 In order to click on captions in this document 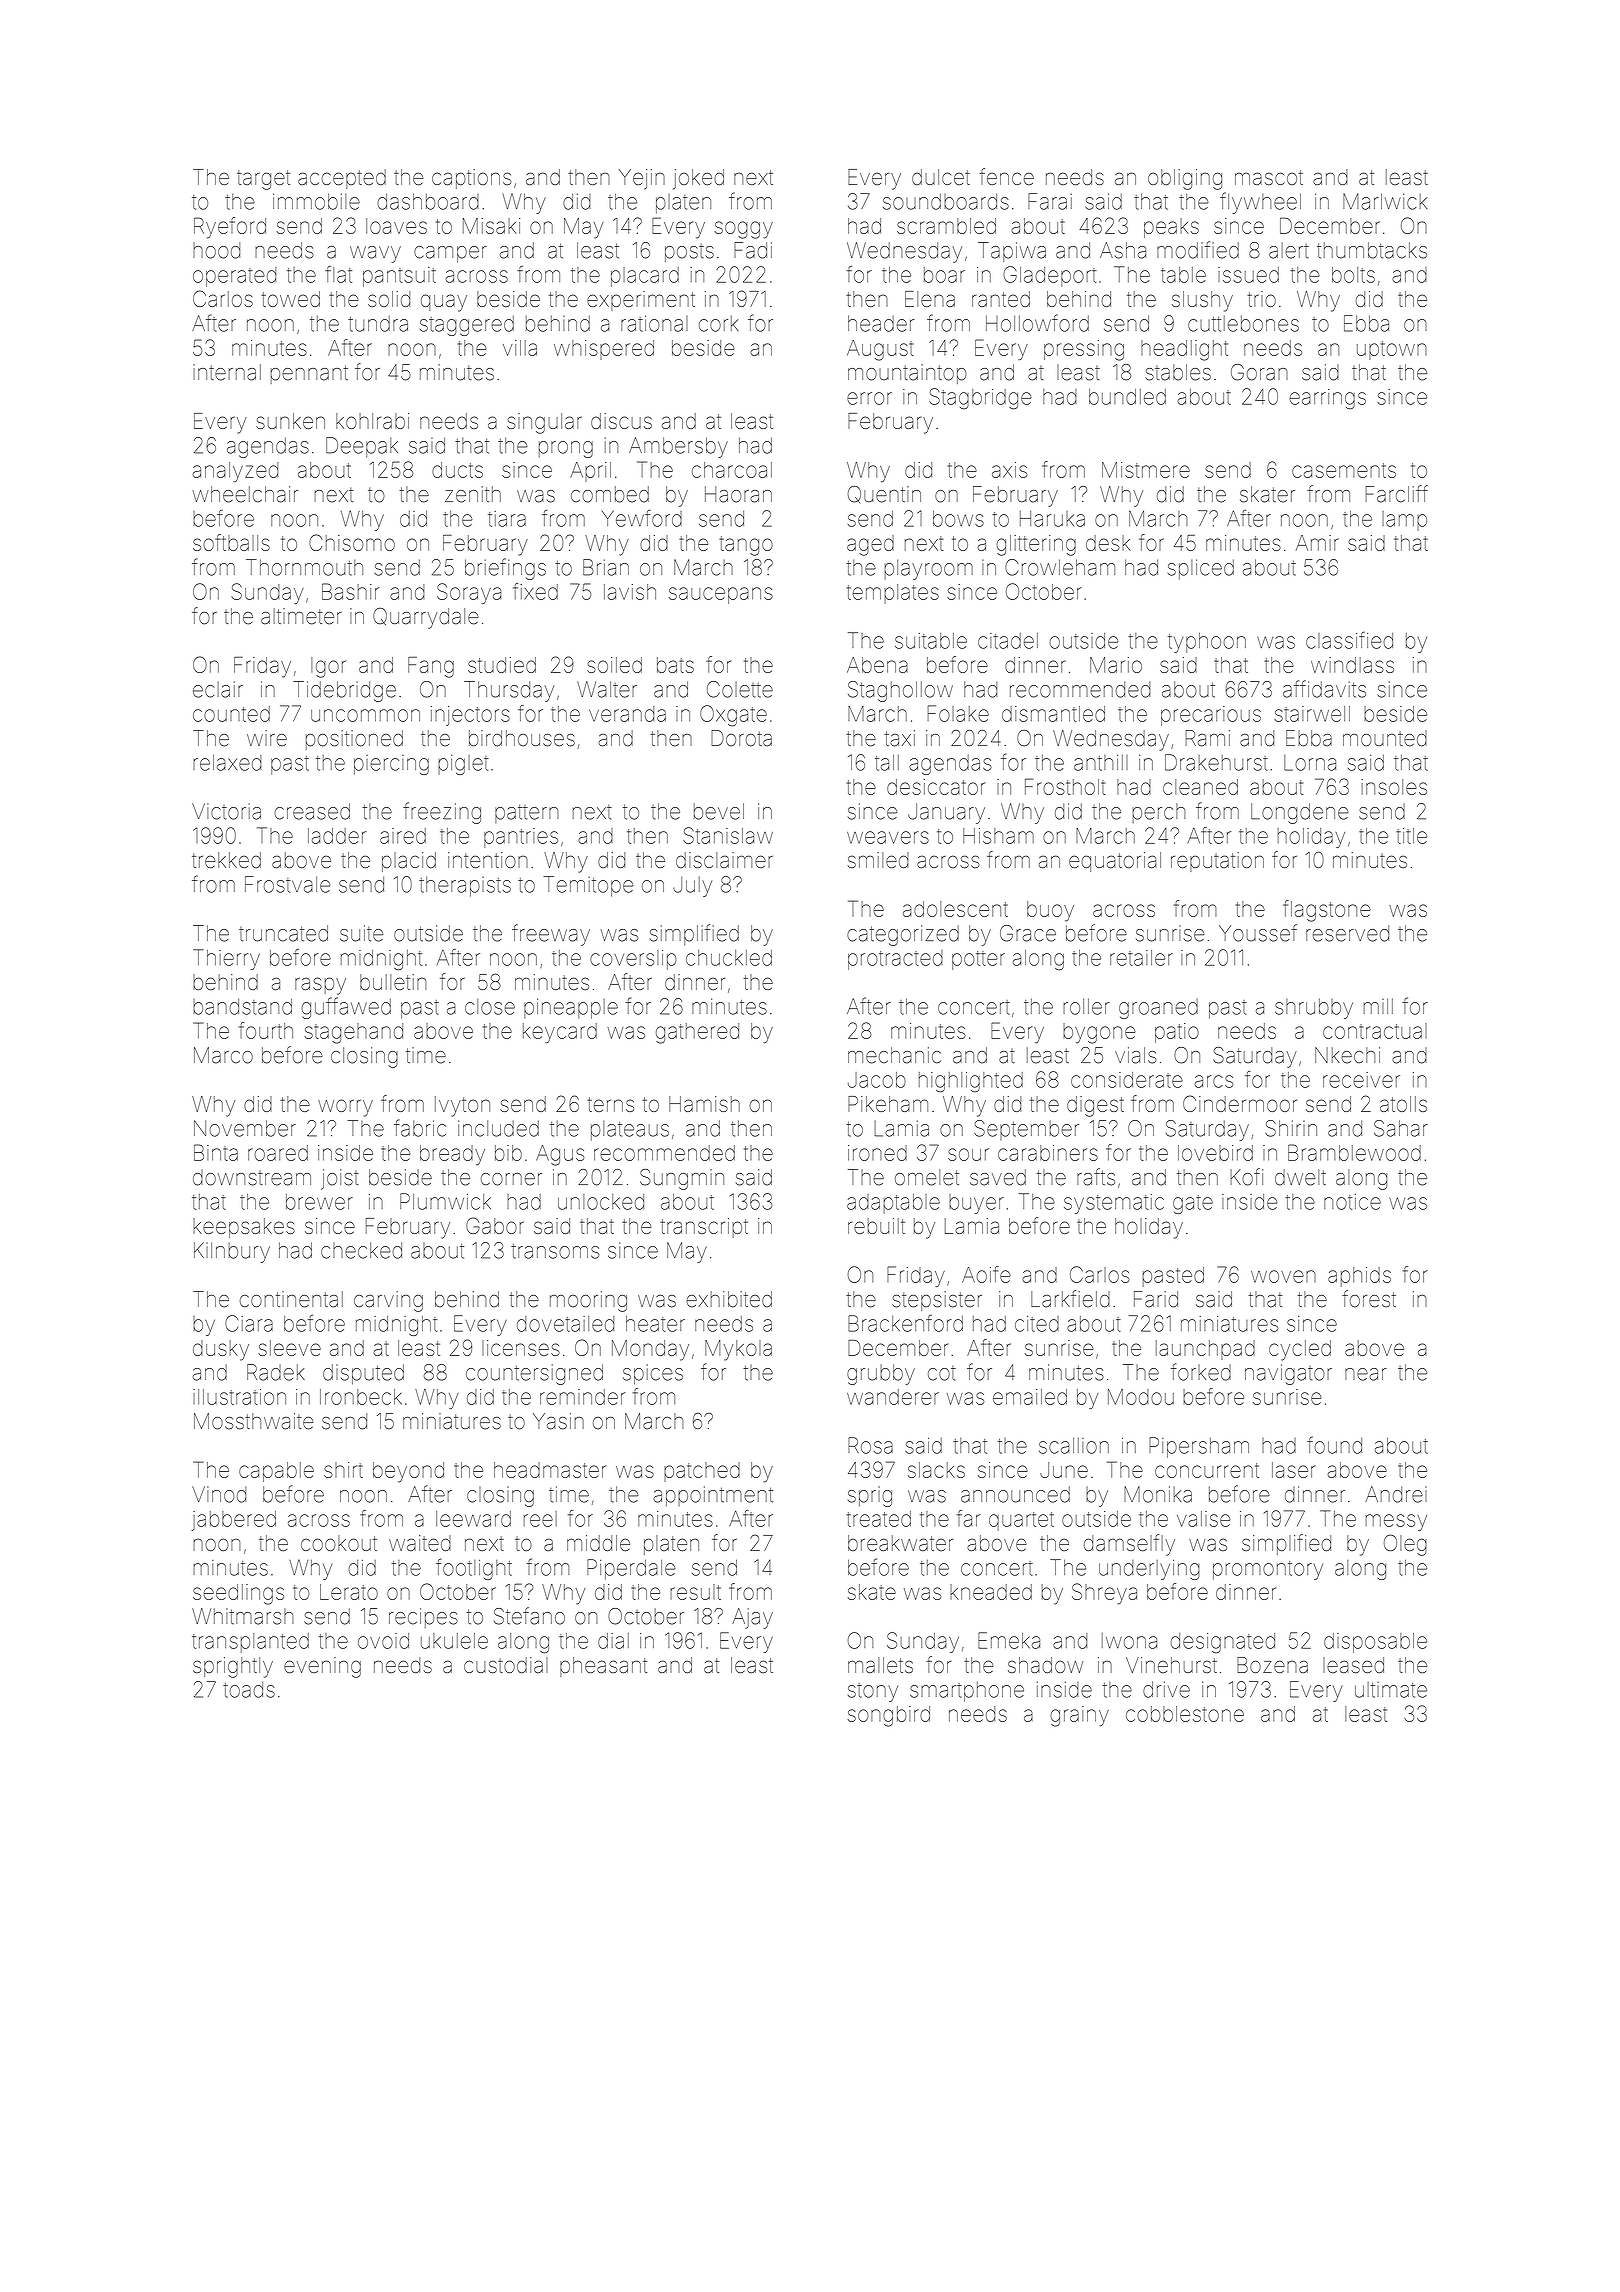, I will do `click(471, 179)`.
